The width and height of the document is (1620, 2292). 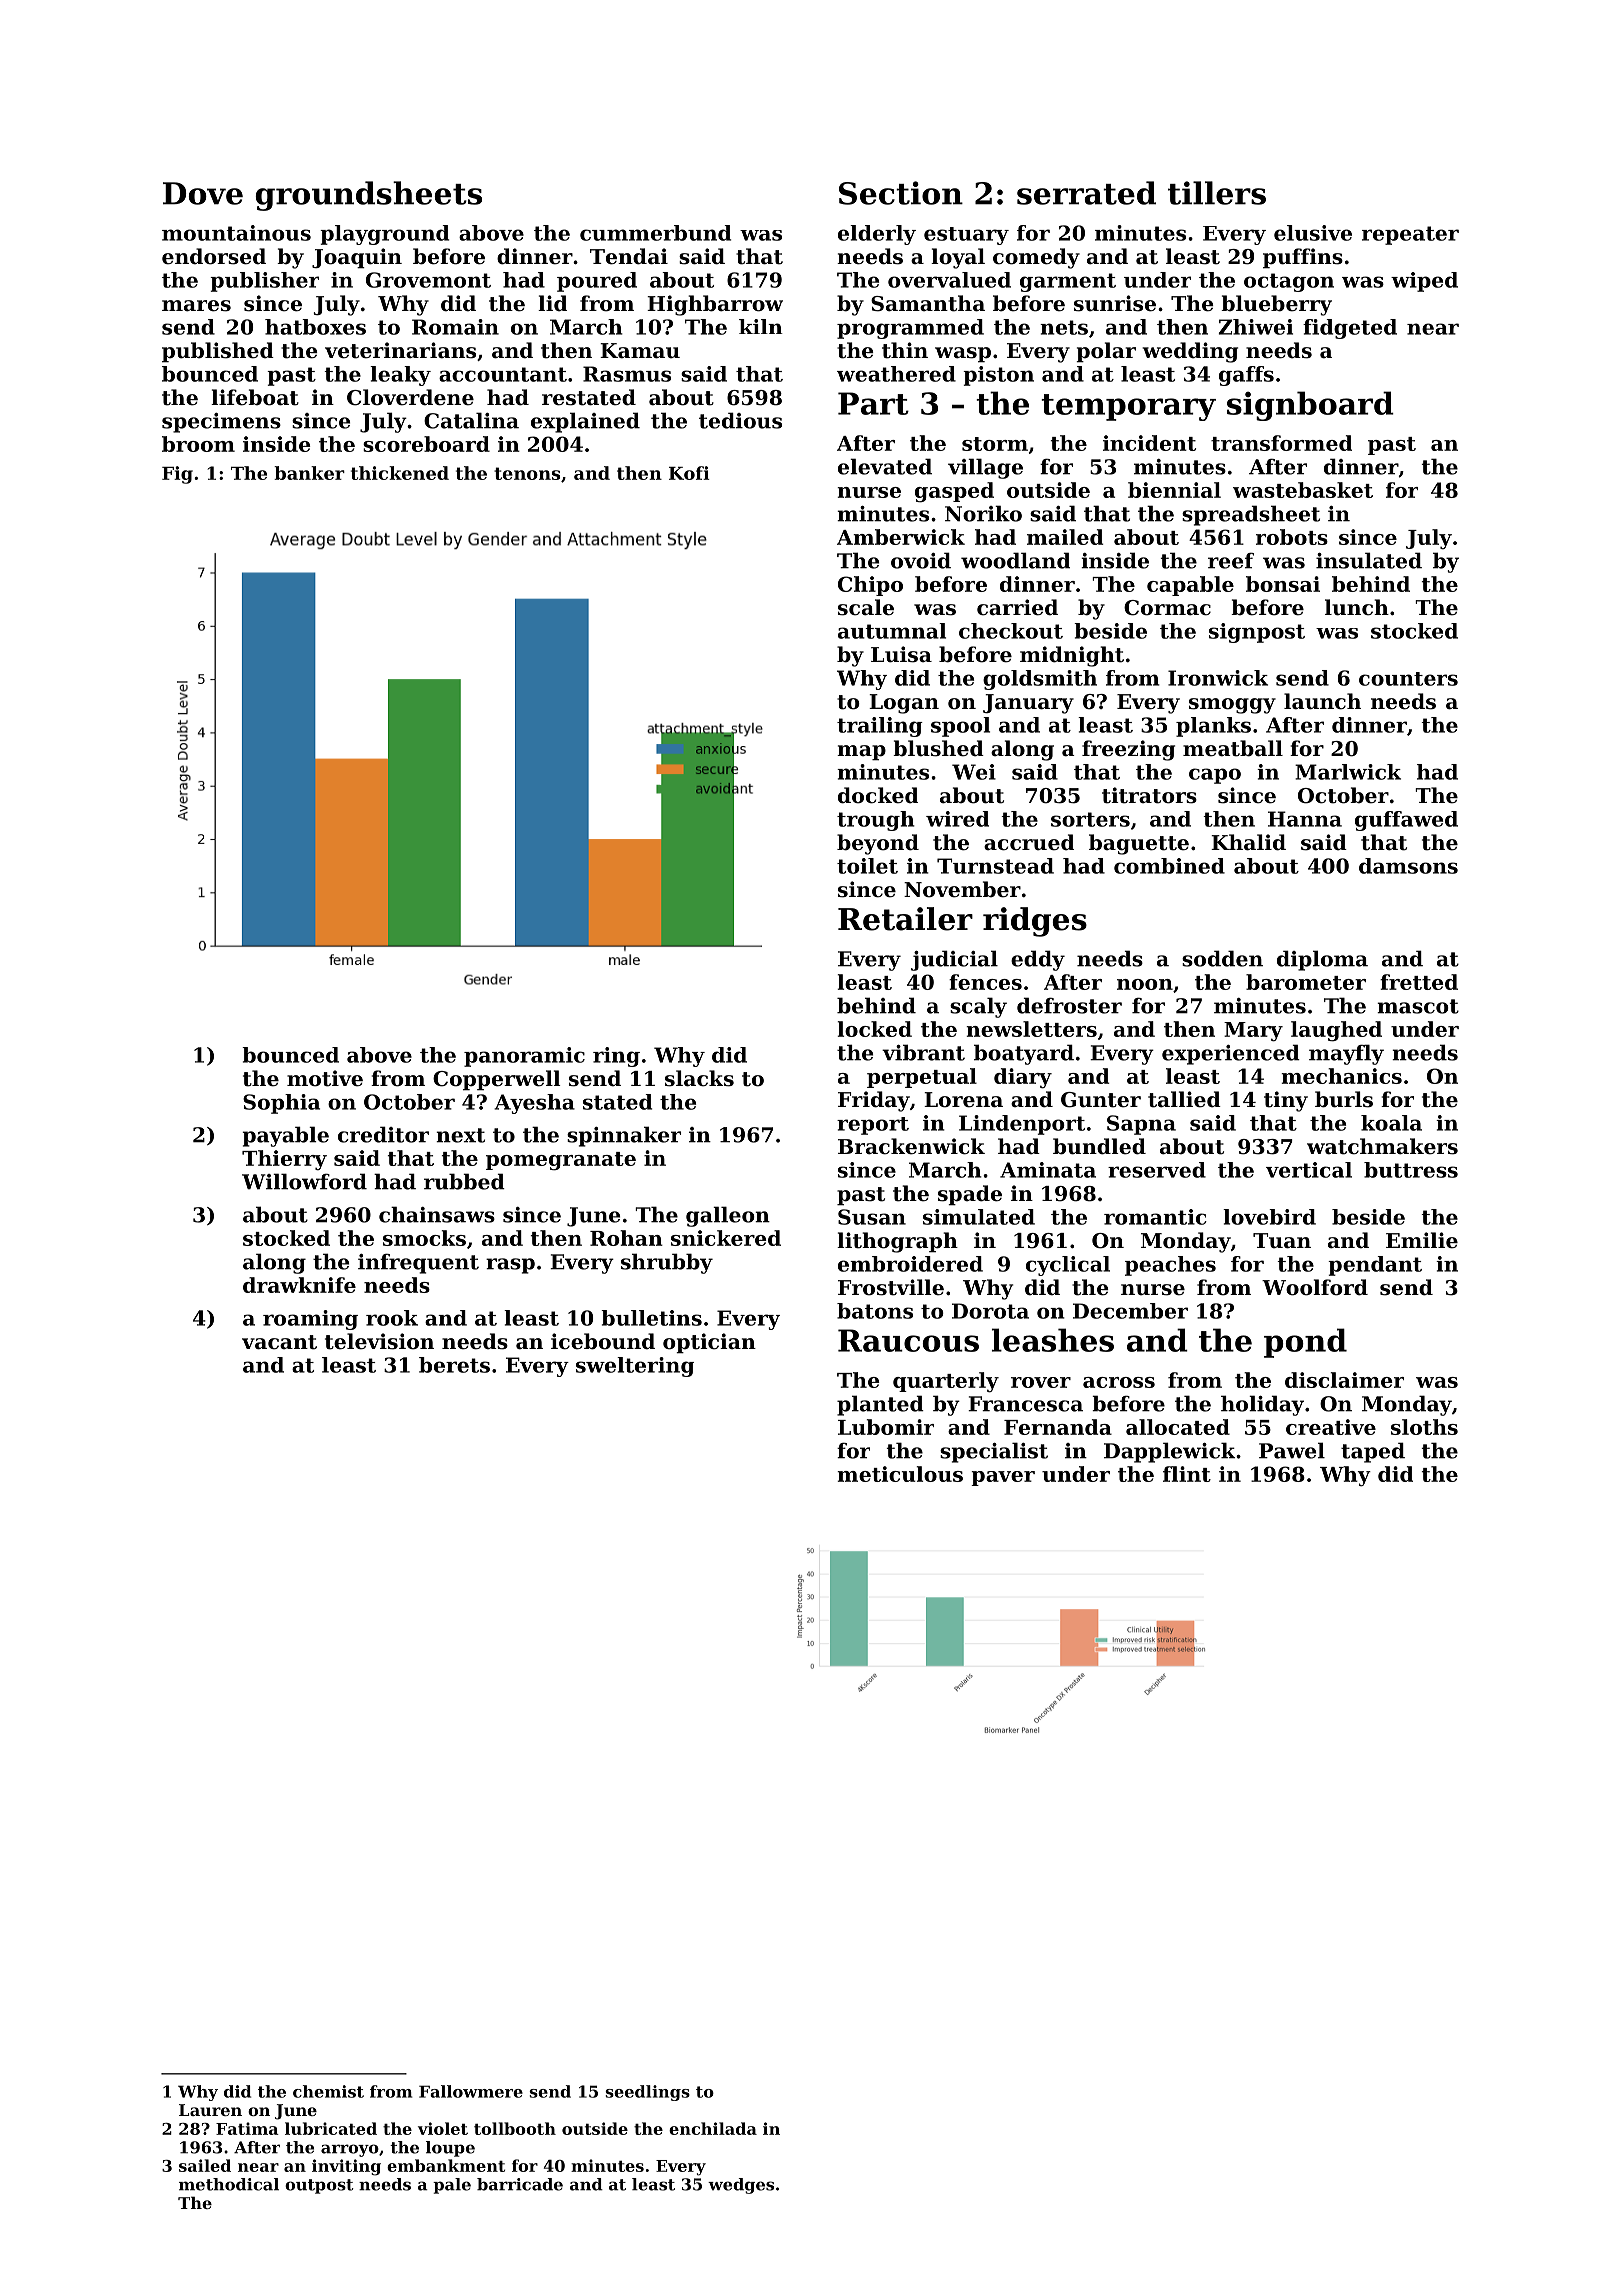 What do you see at coordinates (1145, 984) in the document?
I see `noon` at bounding box center [1145, 984].
